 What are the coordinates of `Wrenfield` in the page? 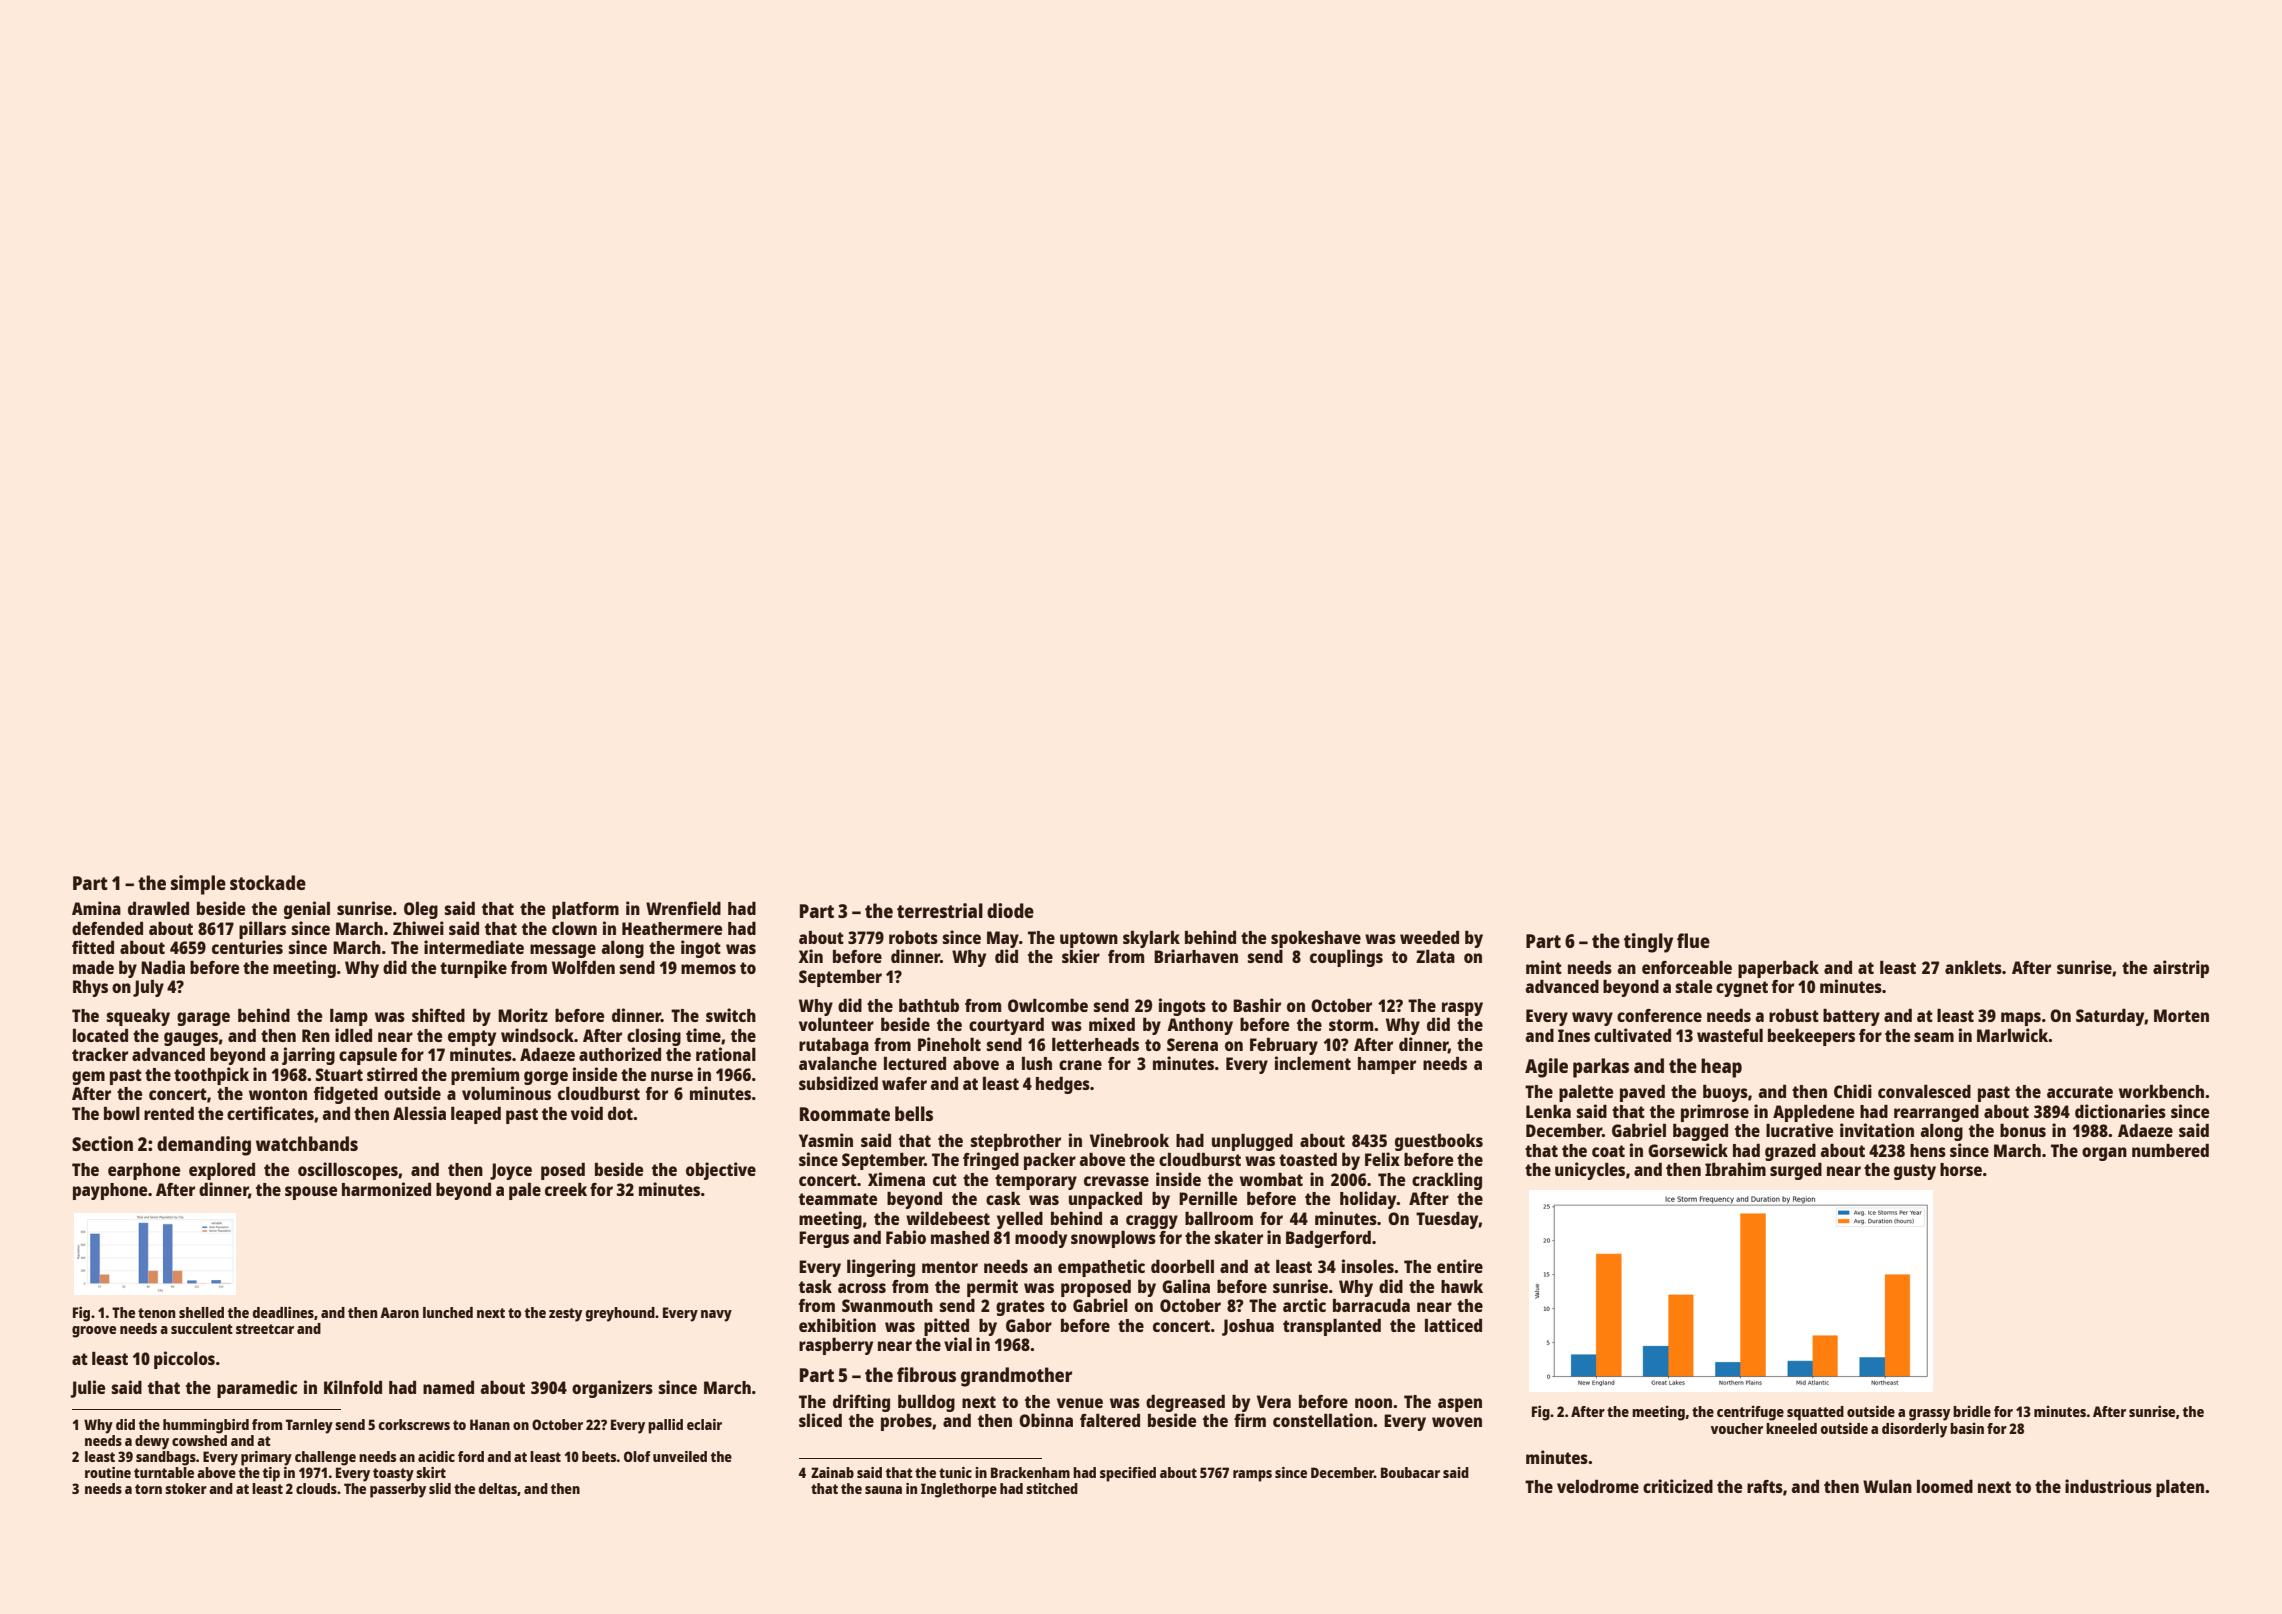 It's located at (683, 908).
